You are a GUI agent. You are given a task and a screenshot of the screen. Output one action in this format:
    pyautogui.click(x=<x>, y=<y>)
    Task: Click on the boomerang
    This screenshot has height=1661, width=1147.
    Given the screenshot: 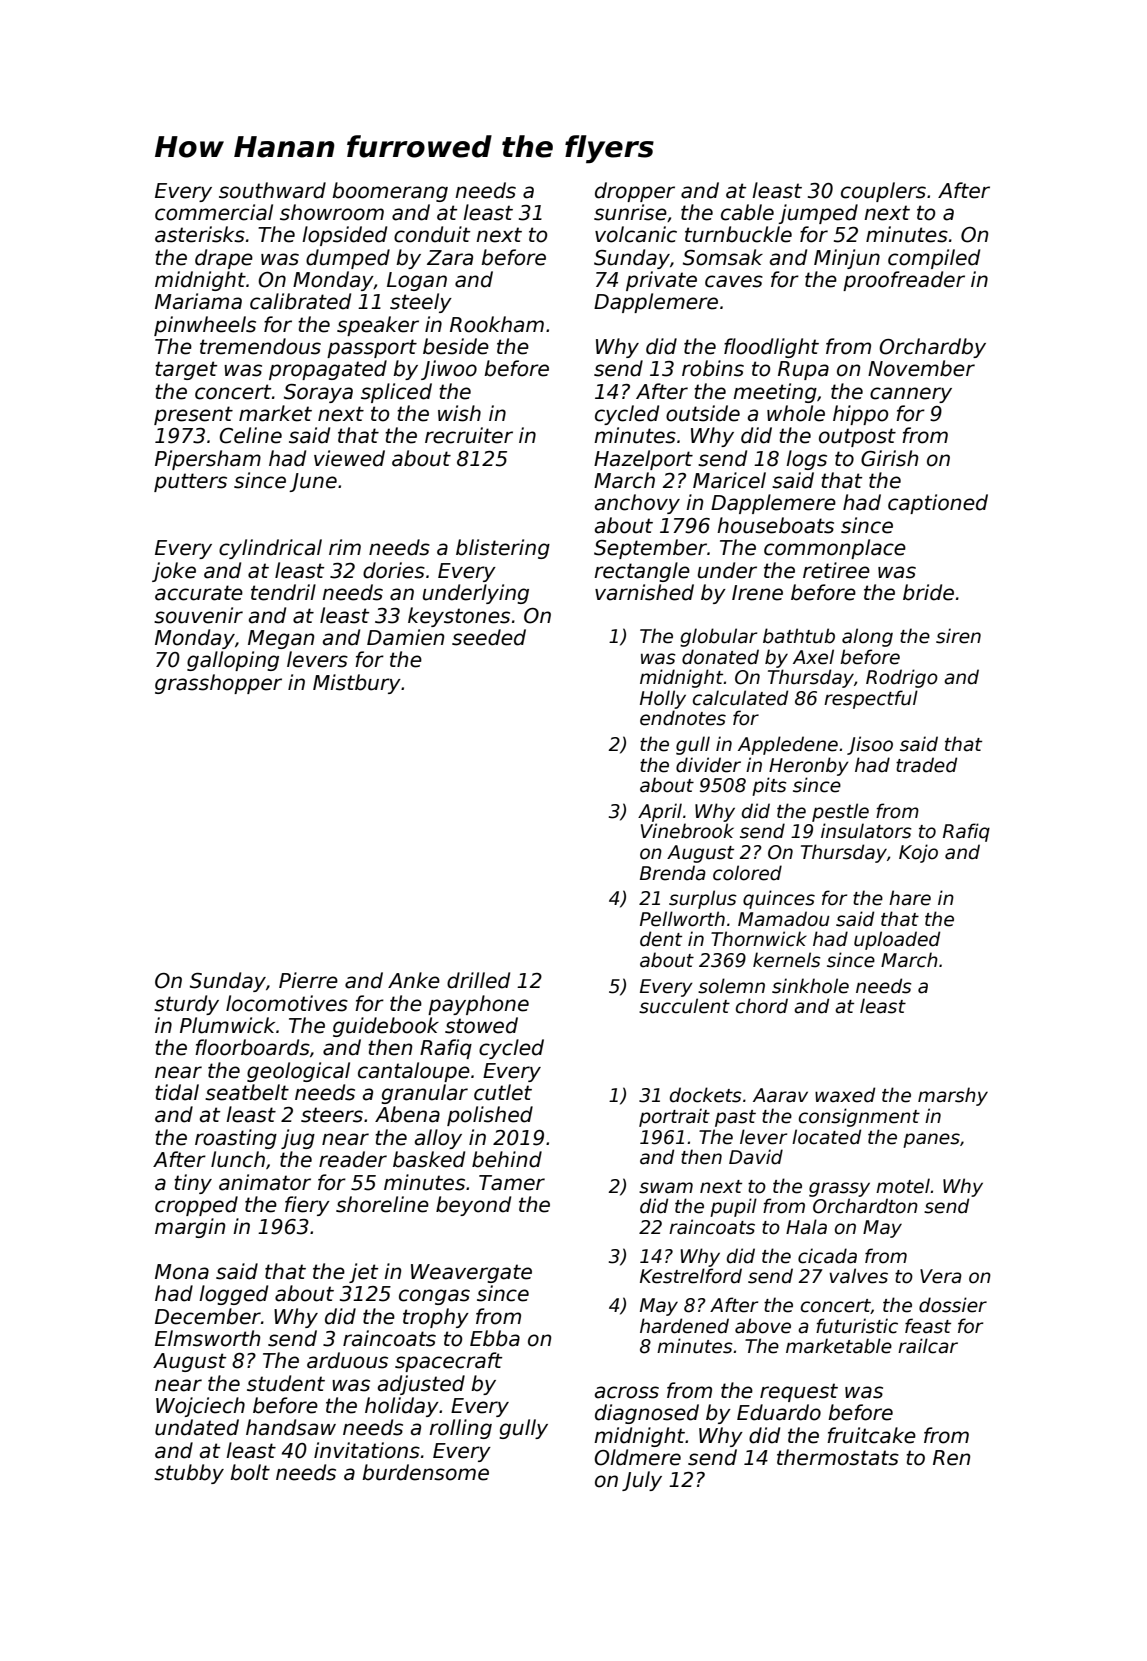 What is the action you would take?
    pyautogui.click(x=390, y=192)
